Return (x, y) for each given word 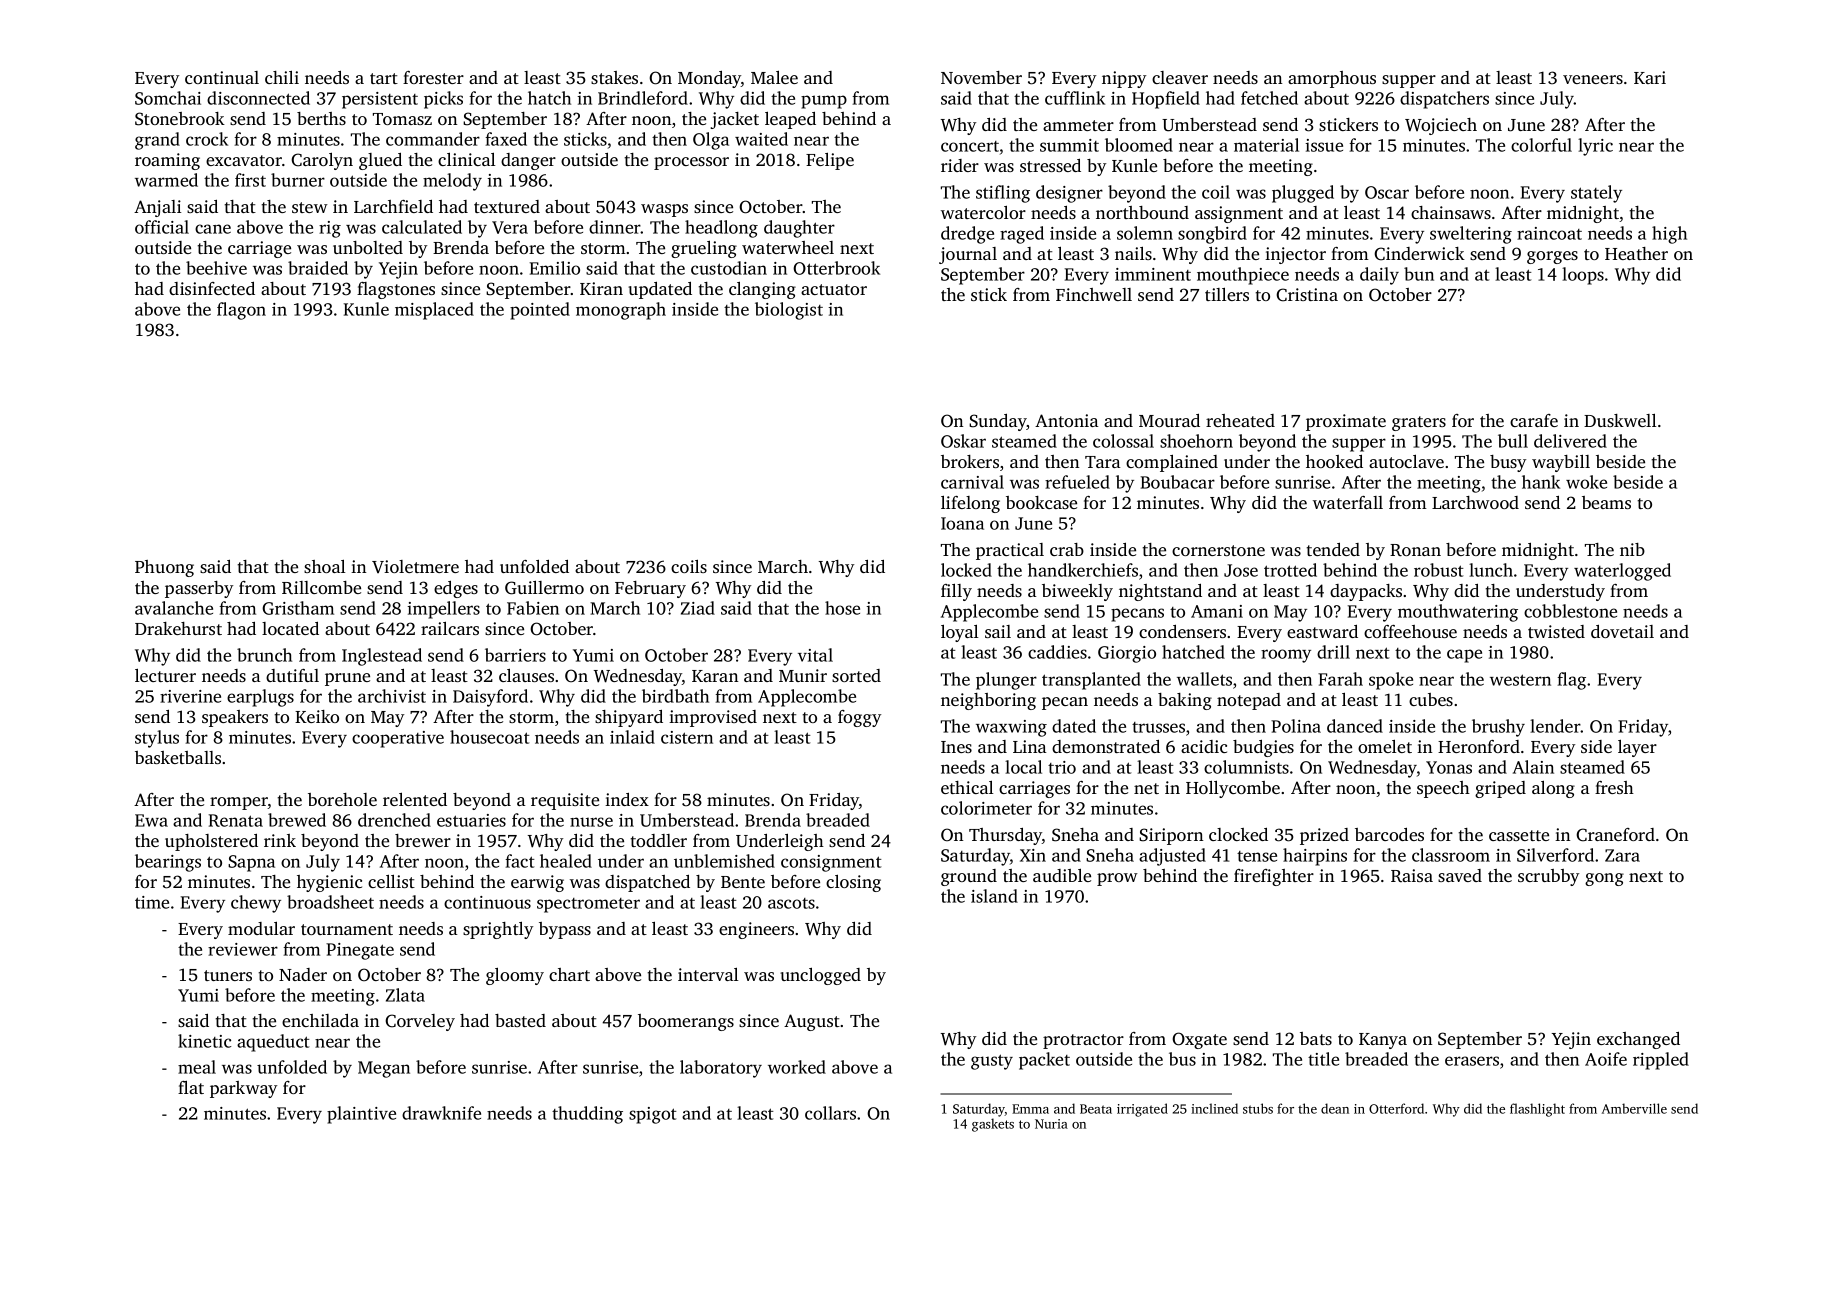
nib (1632, 549)
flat (191, 1087)
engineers (756, 930)
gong (1604, 879)
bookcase (1041, 502)
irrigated (1142, 1110)
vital (815, 655)
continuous (487, 902)
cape (1464, 656)
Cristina (1307, 295)
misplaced (434, 311)
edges (456, 589)
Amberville (1634, 1108)
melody (452, 182)
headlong (721, 229)
